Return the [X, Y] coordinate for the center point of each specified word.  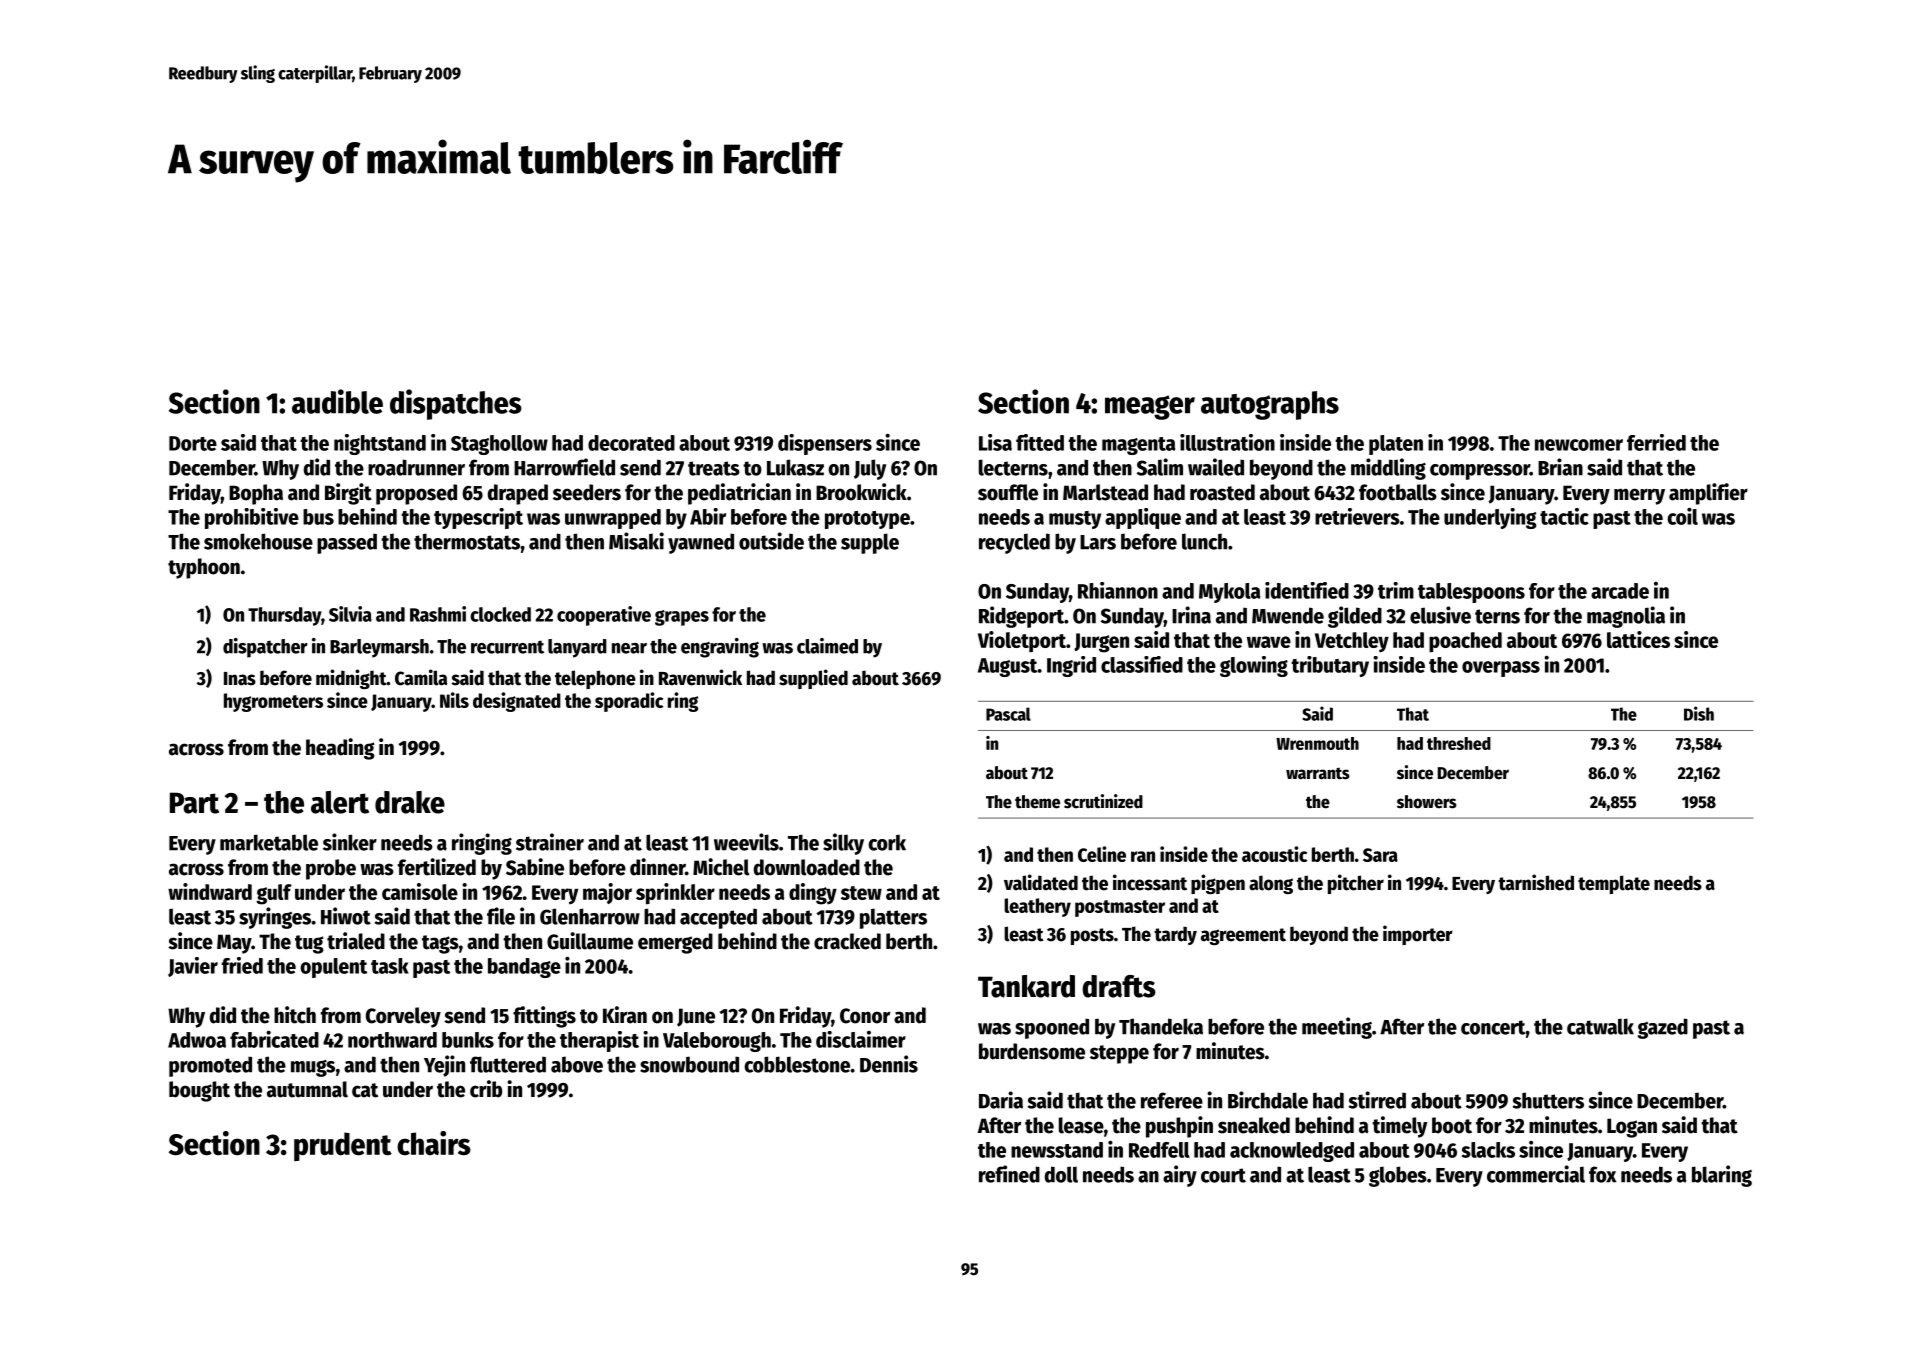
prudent [343, 1146]
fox [1602, 1174]
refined [1009, 1174]
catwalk [1600, 1026]
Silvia [350, 614]
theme [1037, 802]
